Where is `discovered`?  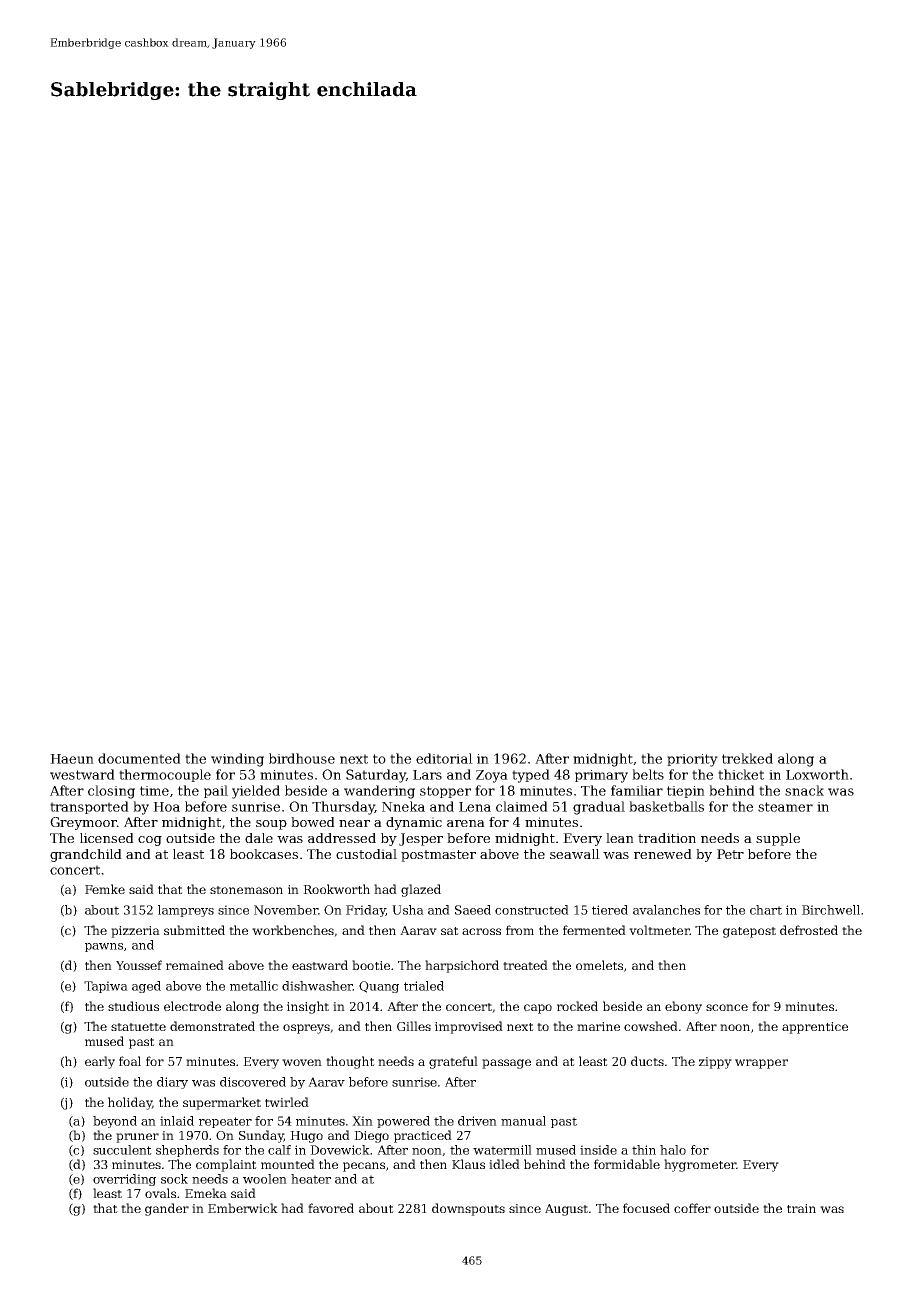 discovered is located at coordinates (253, 1082).
